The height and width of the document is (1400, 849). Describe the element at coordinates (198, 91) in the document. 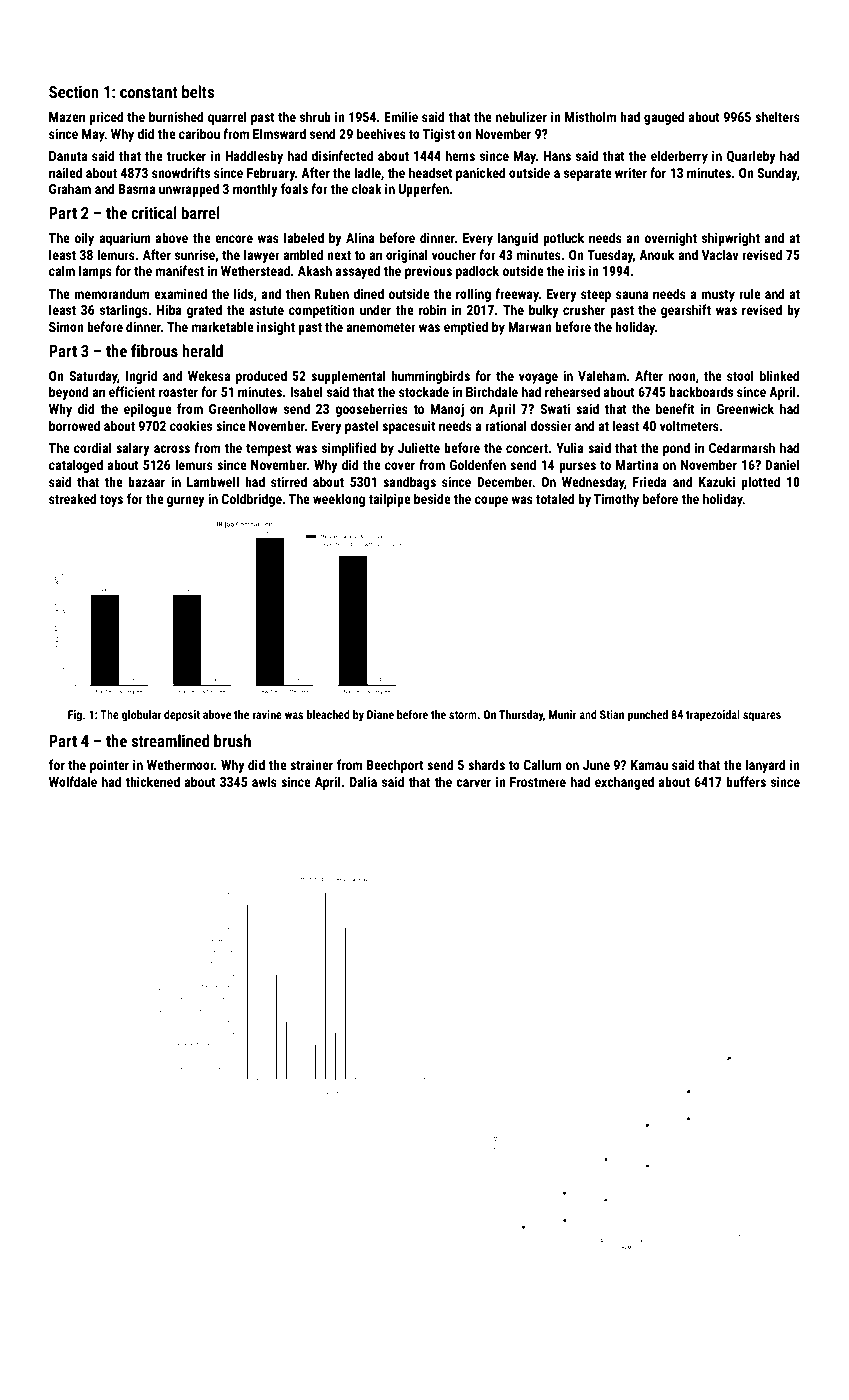

I see `belts` at that location.
